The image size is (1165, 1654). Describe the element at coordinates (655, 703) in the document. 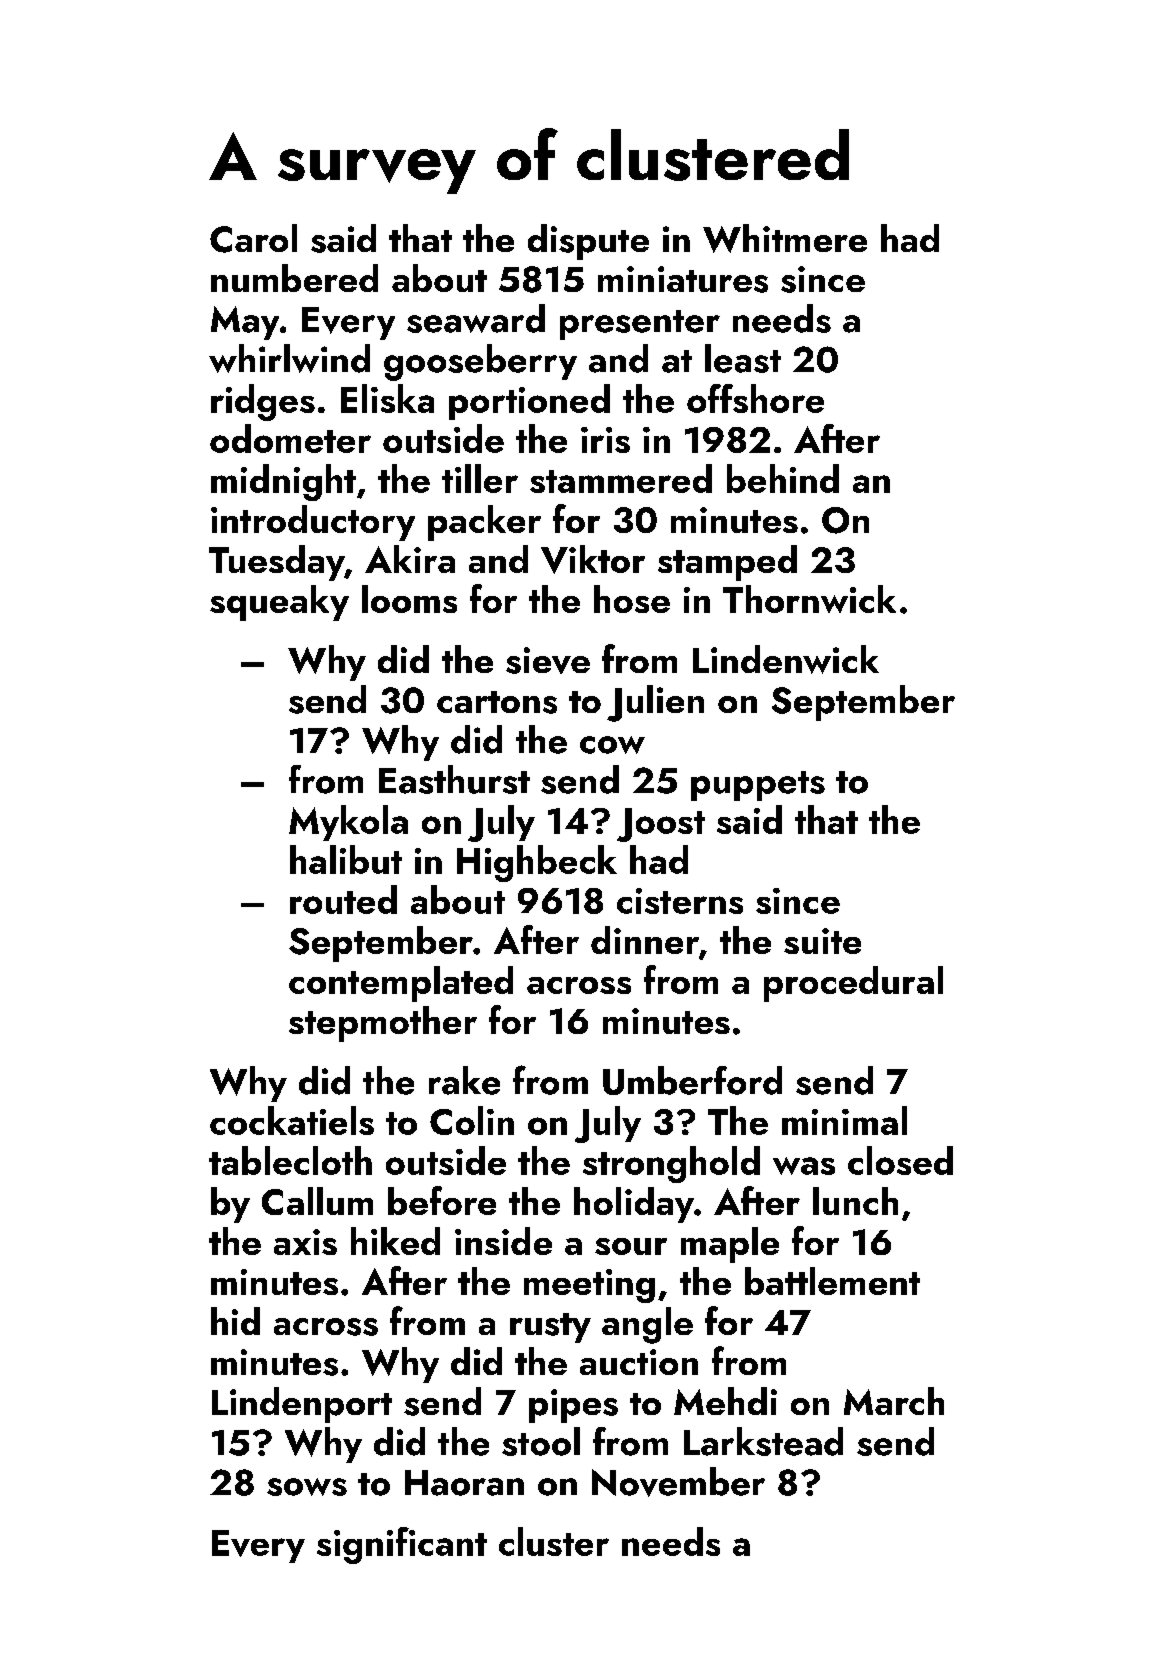

I see `Julien` at that location.
